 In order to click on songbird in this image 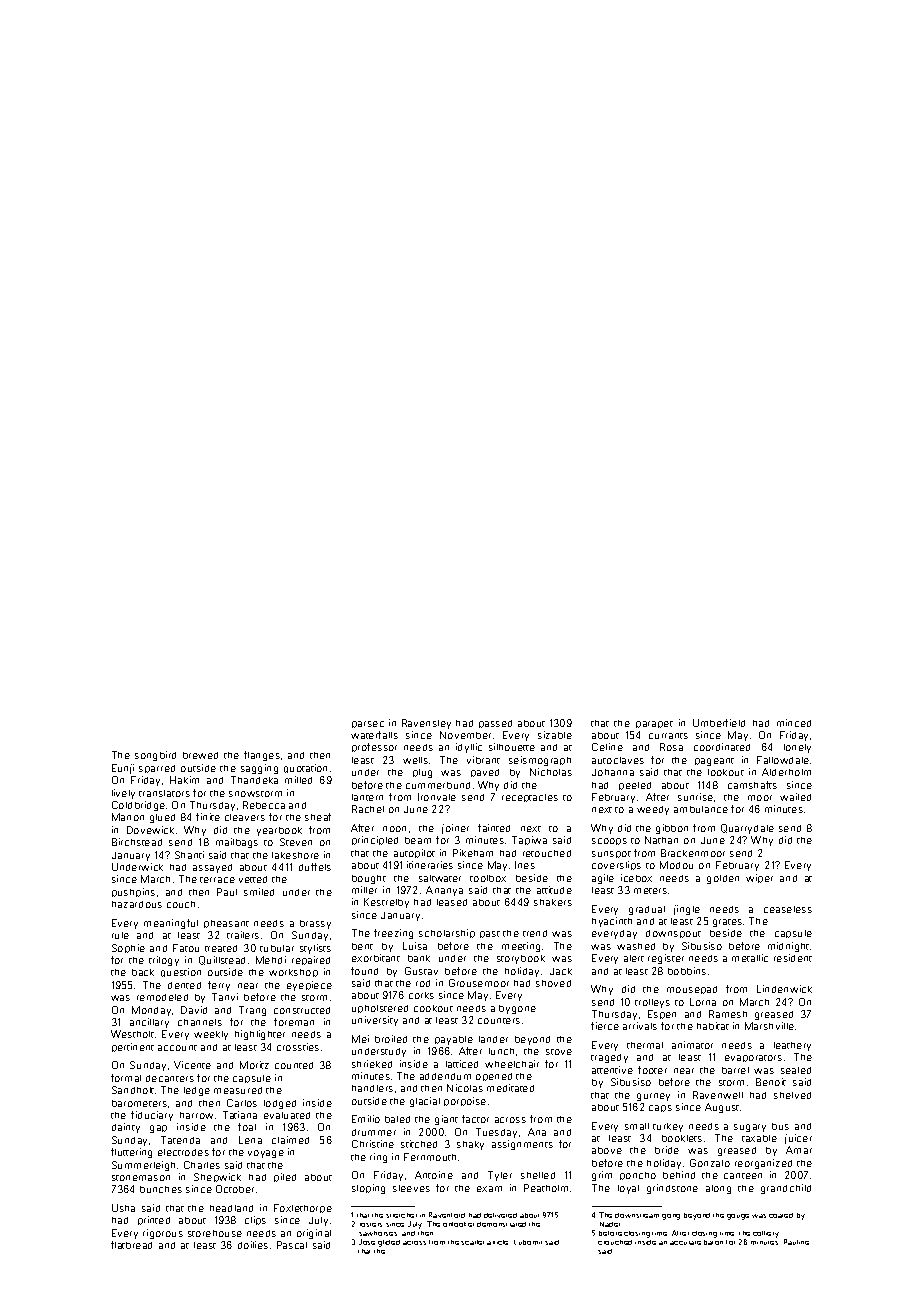, I will do `click(155, 756)`.
